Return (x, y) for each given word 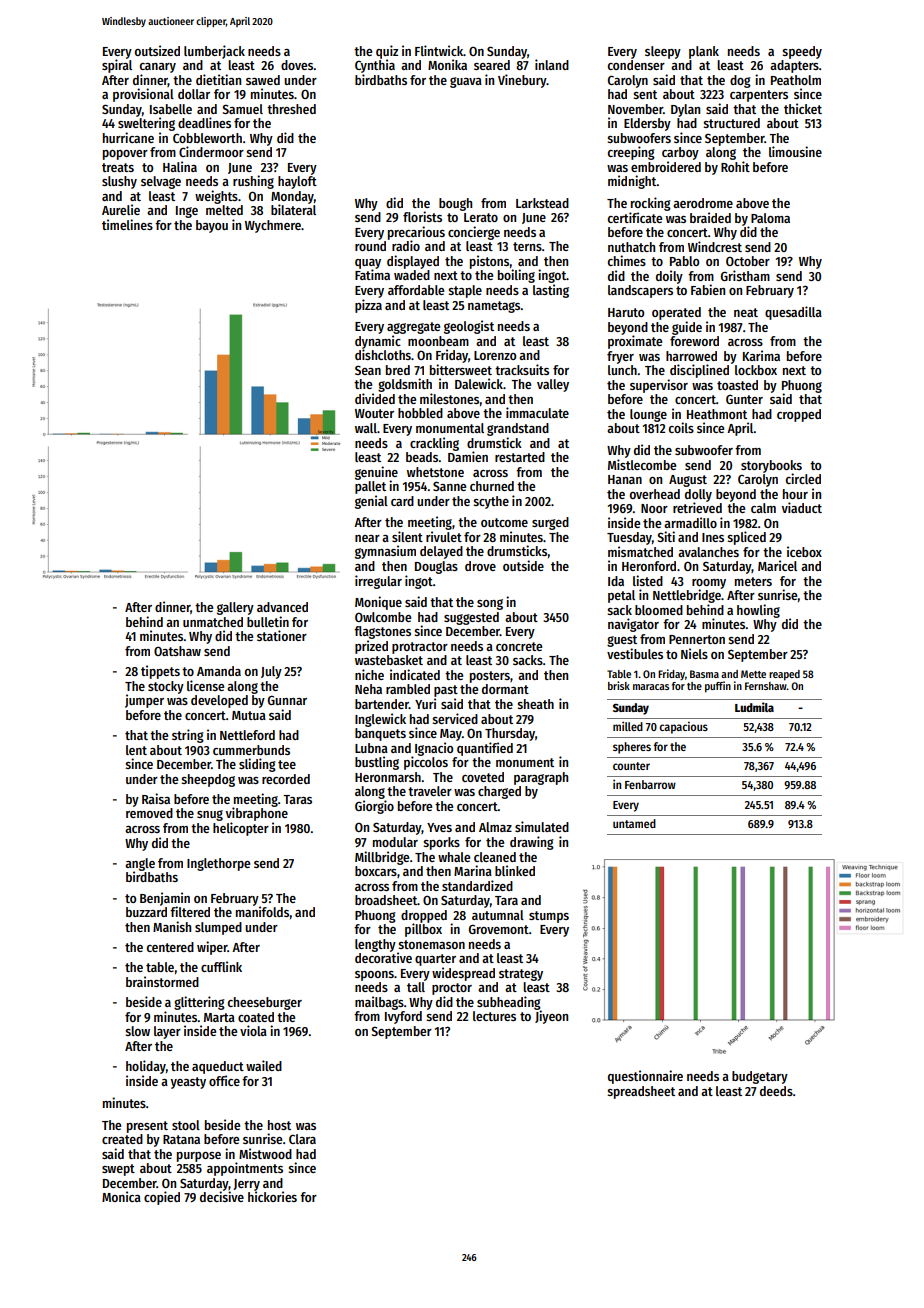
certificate (635, 217)
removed (149, 813)
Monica (121, 1196)
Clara (302, 1139)
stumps (549, 917)
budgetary (760, 1077)
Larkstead (542, 203)
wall (366, 428)
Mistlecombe (642, 464)
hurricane (128, 137)
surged (550, 523)
